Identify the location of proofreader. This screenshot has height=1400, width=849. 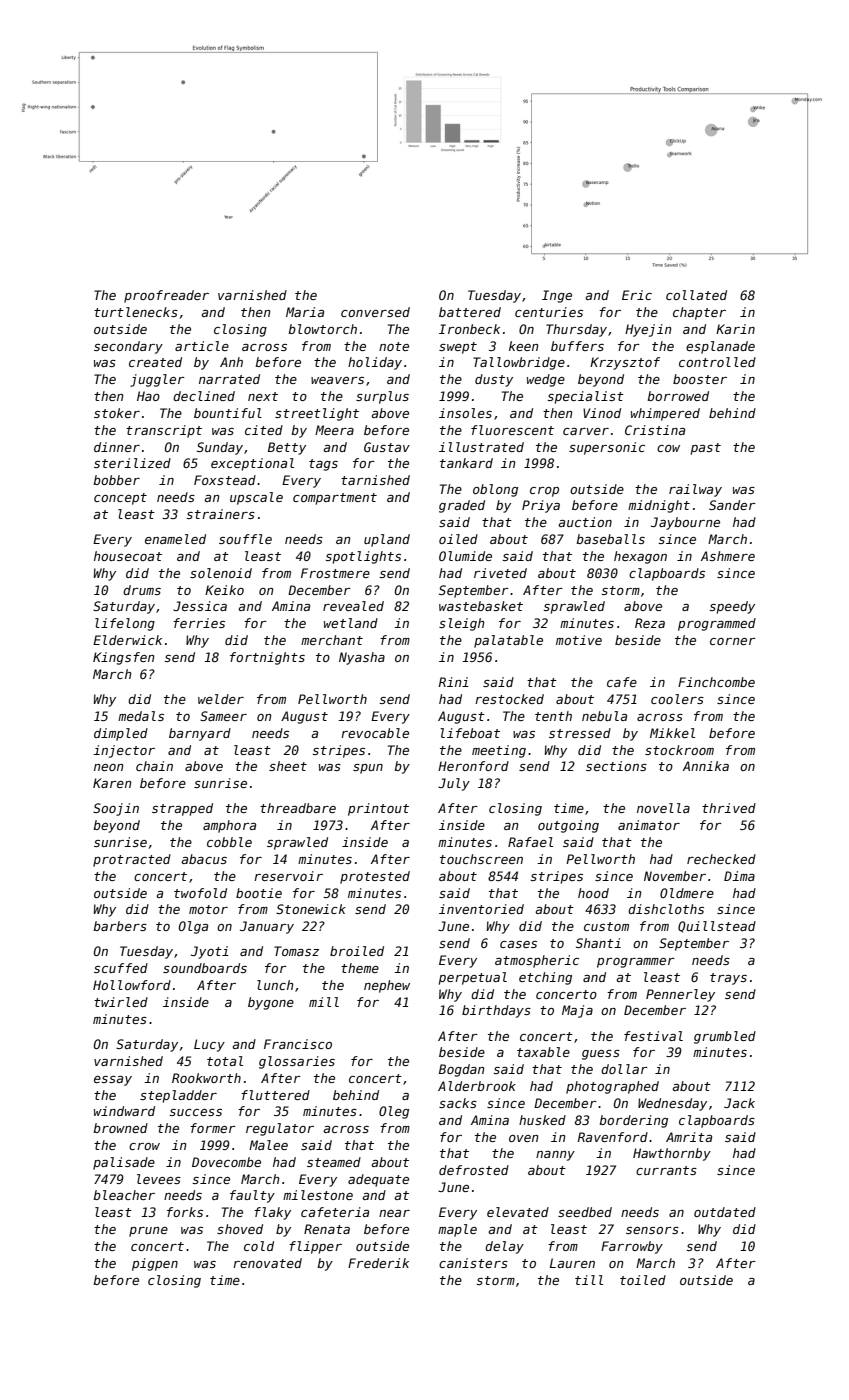
(166, 296).
